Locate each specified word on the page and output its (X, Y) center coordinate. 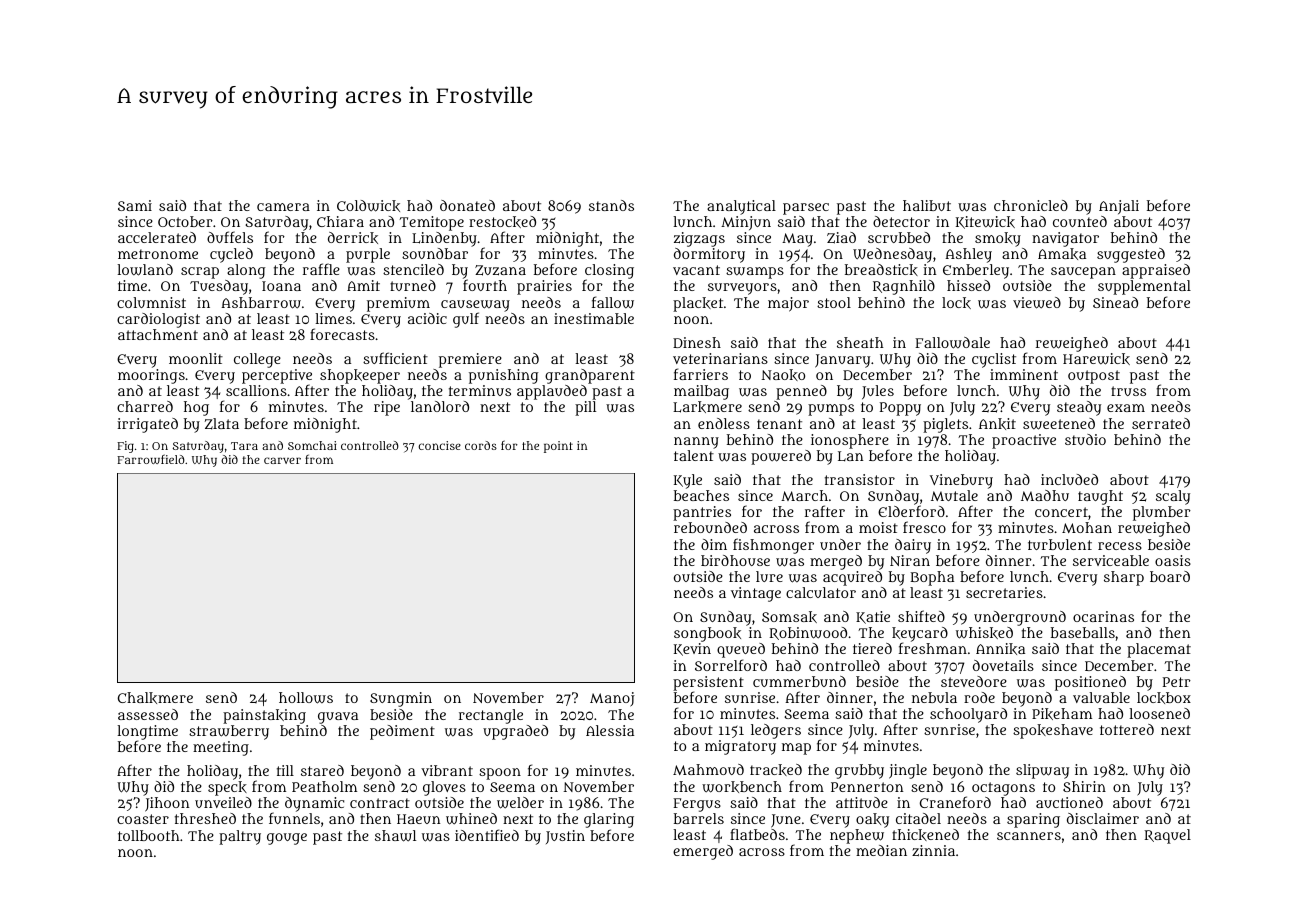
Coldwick (368, 206)
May (797, 240)
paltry (240, 837)
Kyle (688, 481)
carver (282, 460)
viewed (1037, 303)
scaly (1173, 497)
